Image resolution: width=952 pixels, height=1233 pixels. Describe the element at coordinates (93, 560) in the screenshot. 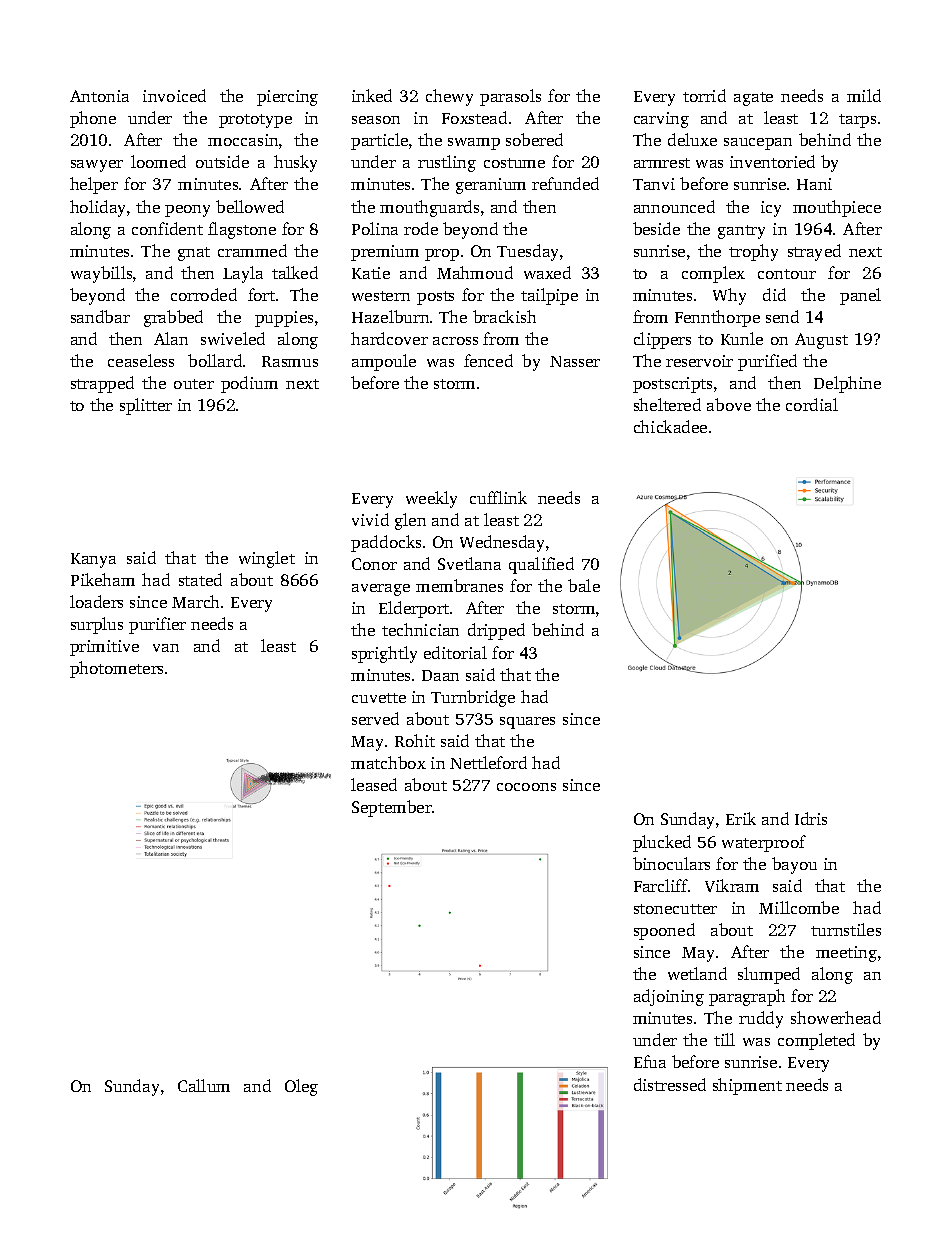

I see `Kanya` at that location.
